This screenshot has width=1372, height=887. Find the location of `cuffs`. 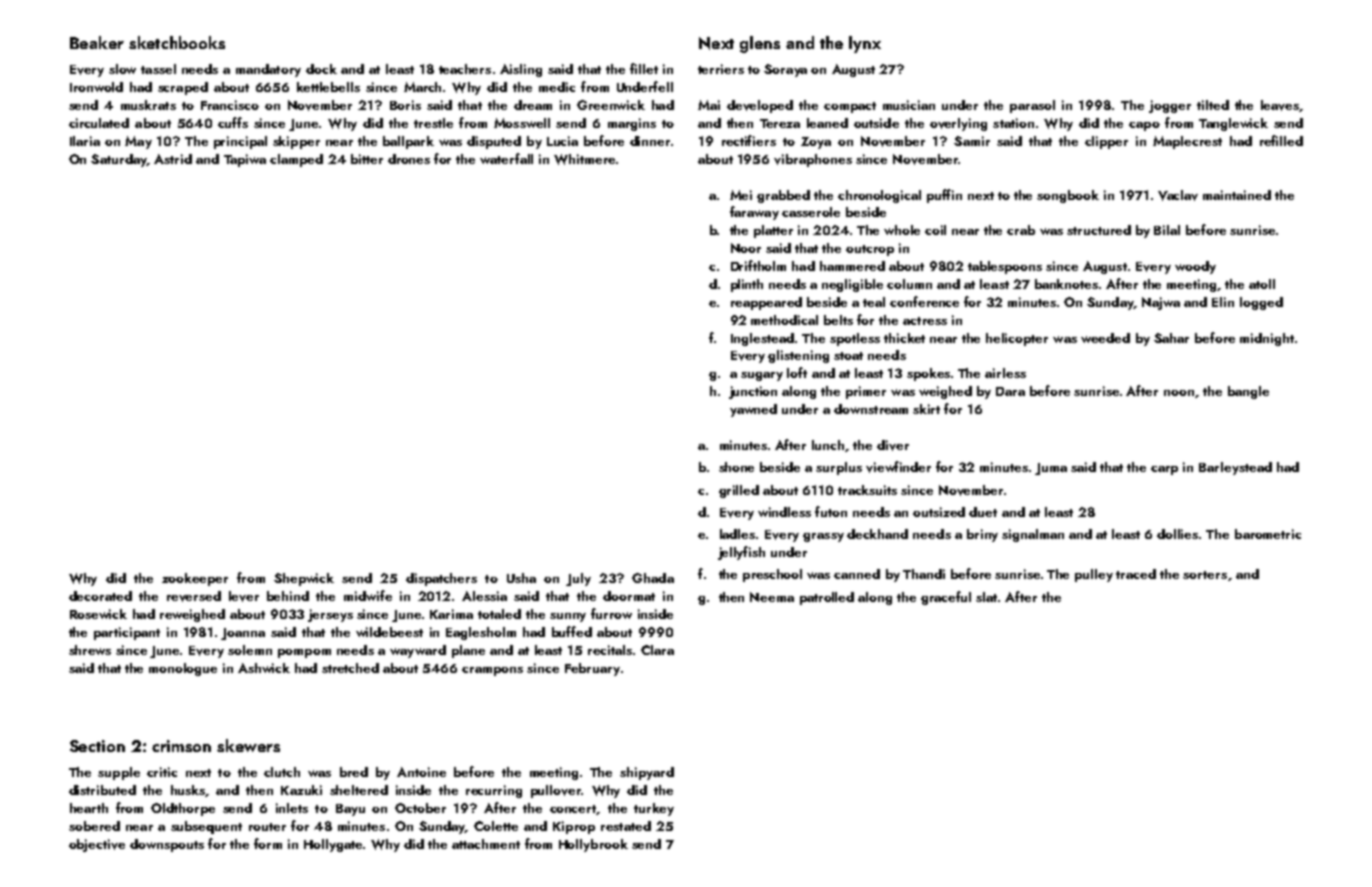

cuffs is located at coordinates (233, 122).
